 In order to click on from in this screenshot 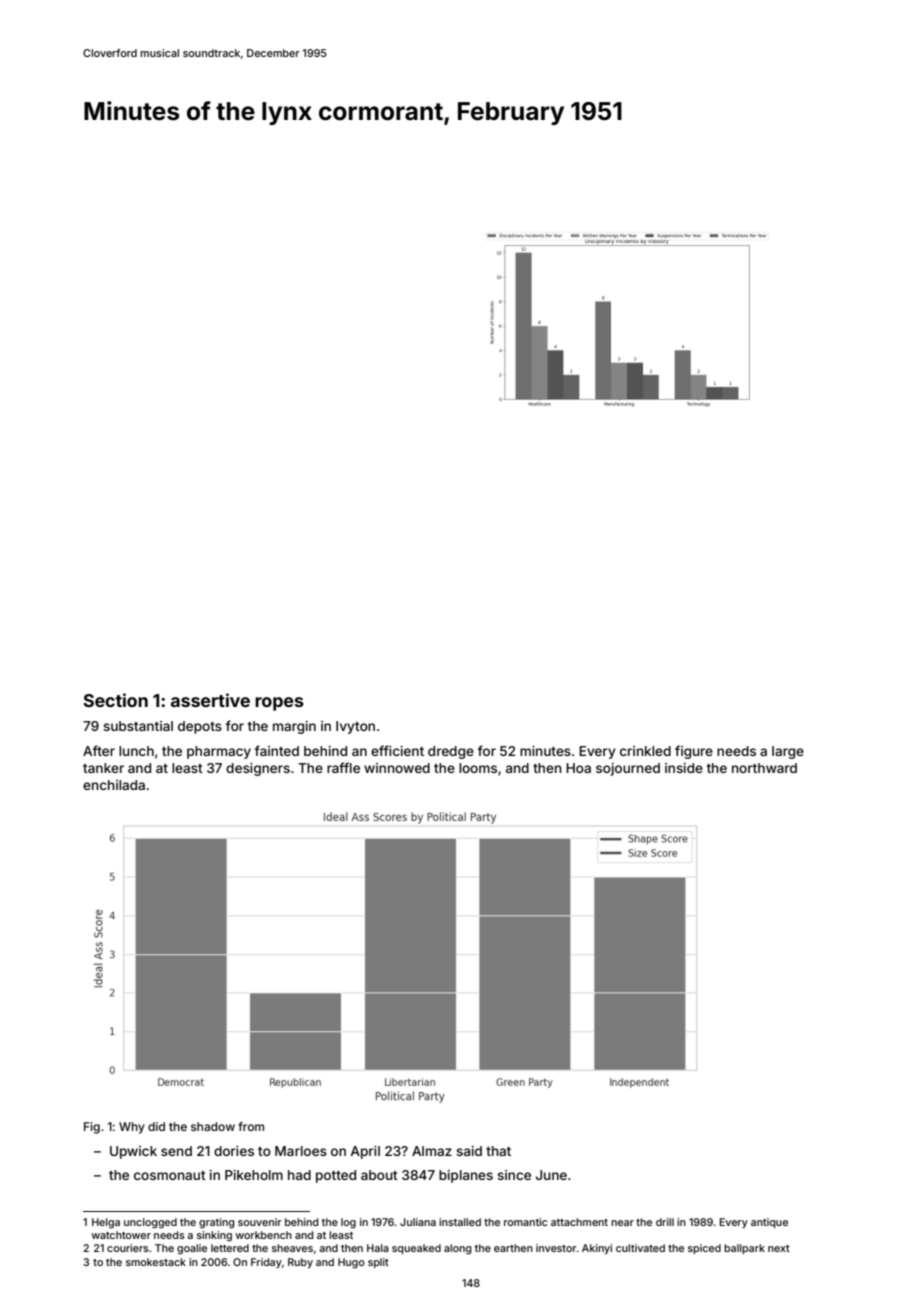, I will do `click(251, 1126)`.
